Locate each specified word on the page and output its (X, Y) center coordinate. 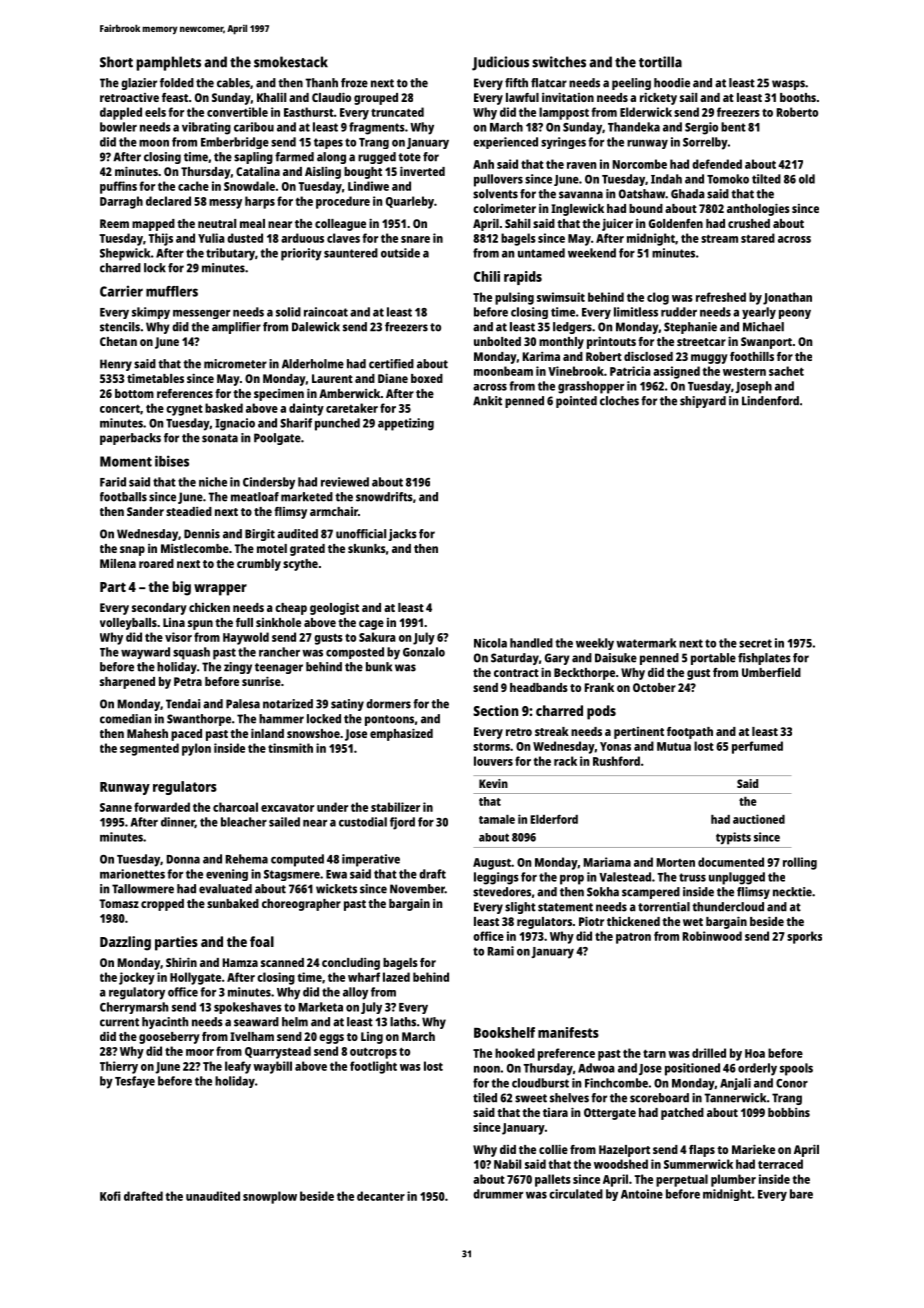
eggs (331, 1039)
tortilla (660, 62)
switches (559, 62)
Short (116, 62)
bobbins (789, 1112)
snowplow (270, 1197)
